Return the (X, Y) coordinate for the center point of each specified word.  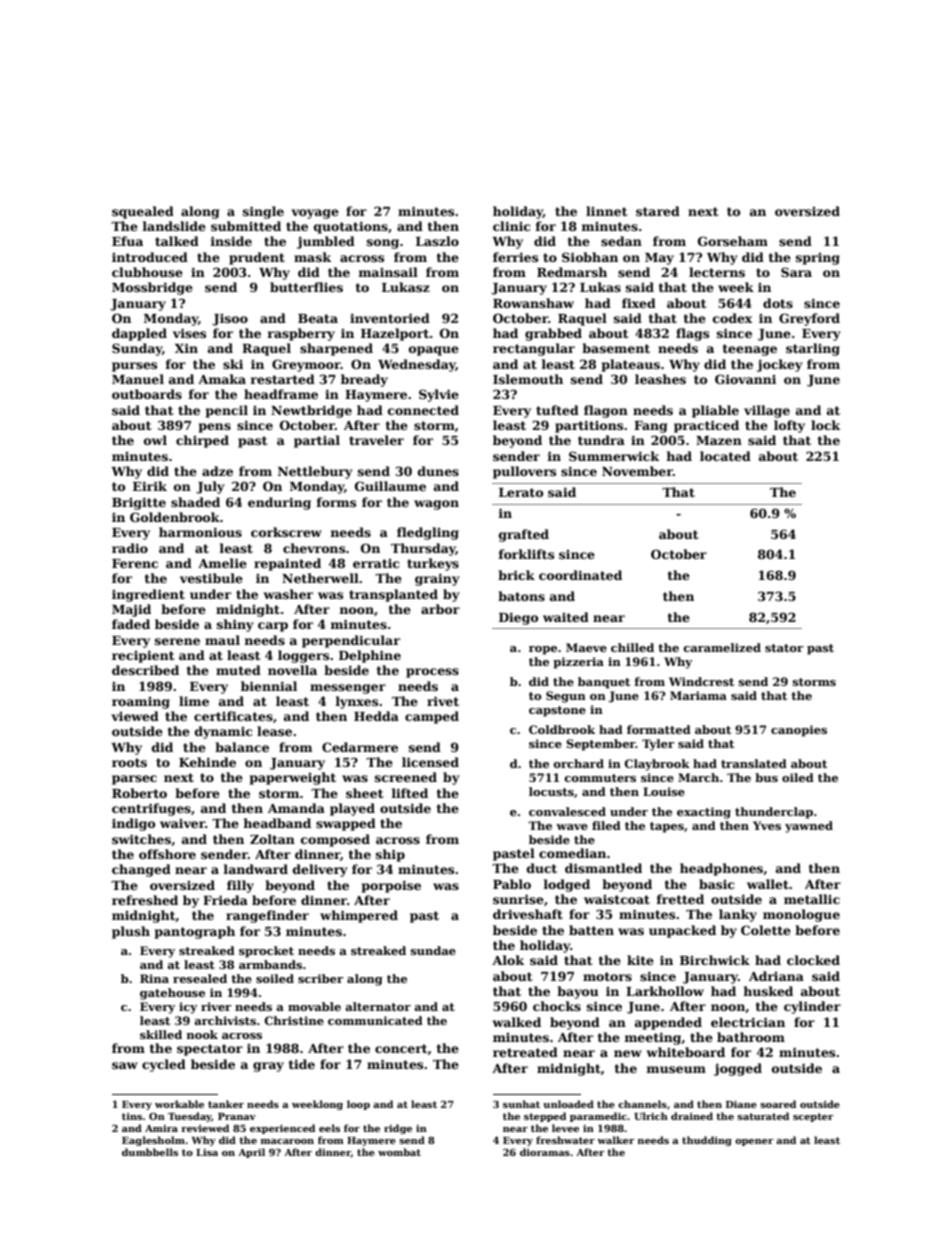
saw (125, 1065)
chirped (202, 441)
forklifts (526, 554)
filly (240, 886)
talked (177, 241)
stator (784, 648)
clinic (511, 226)
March (698, 777)
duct (542, 868)
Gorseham (733, 241)
